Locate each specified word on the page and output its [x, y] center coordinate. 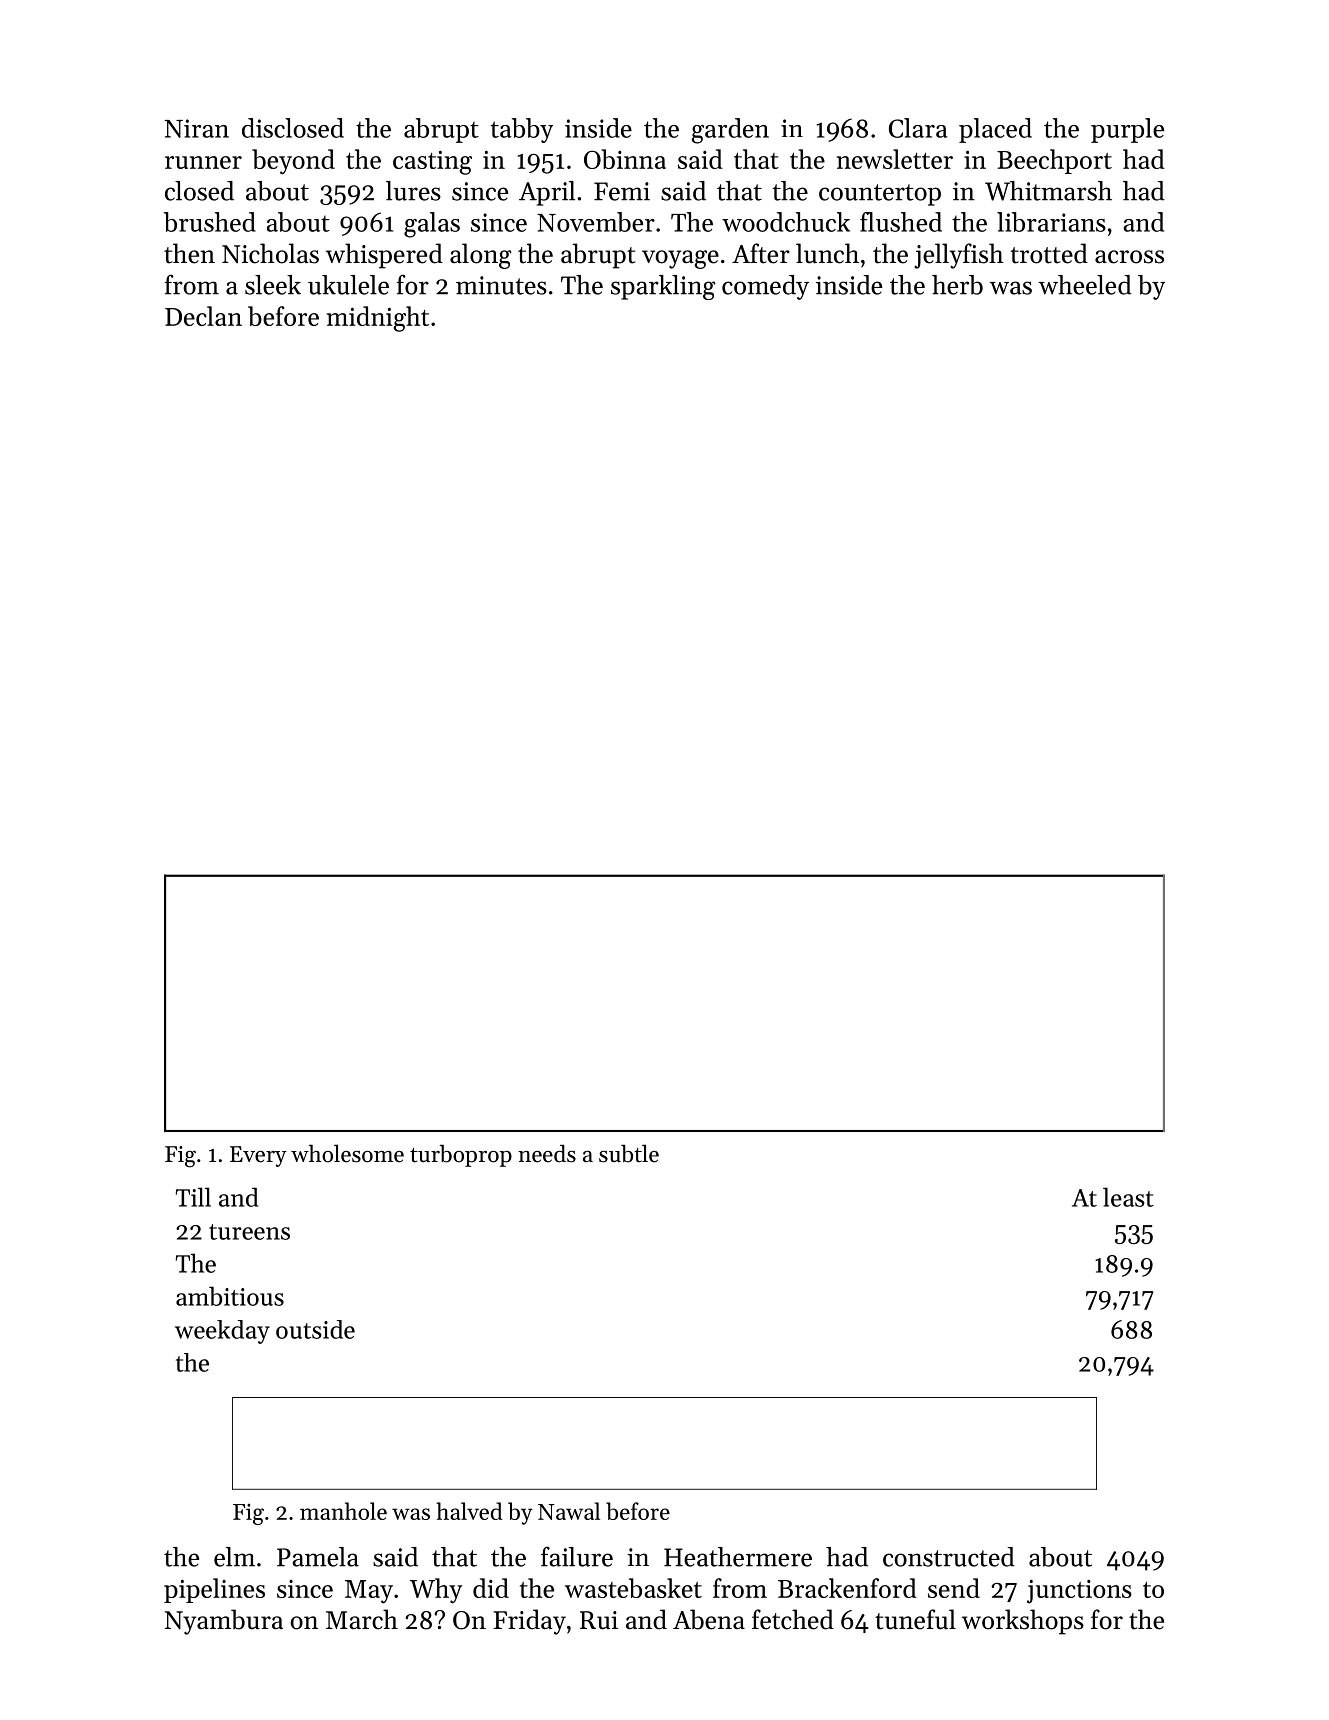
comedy [765, 287]
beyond [293, 162]
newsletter [895, 159]
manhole [343, 1511]
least [1128, 1197]
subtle [629, 1153]
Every [258, 1156]
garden [730, 131]
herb [957, 285]
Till [193, 1197]
